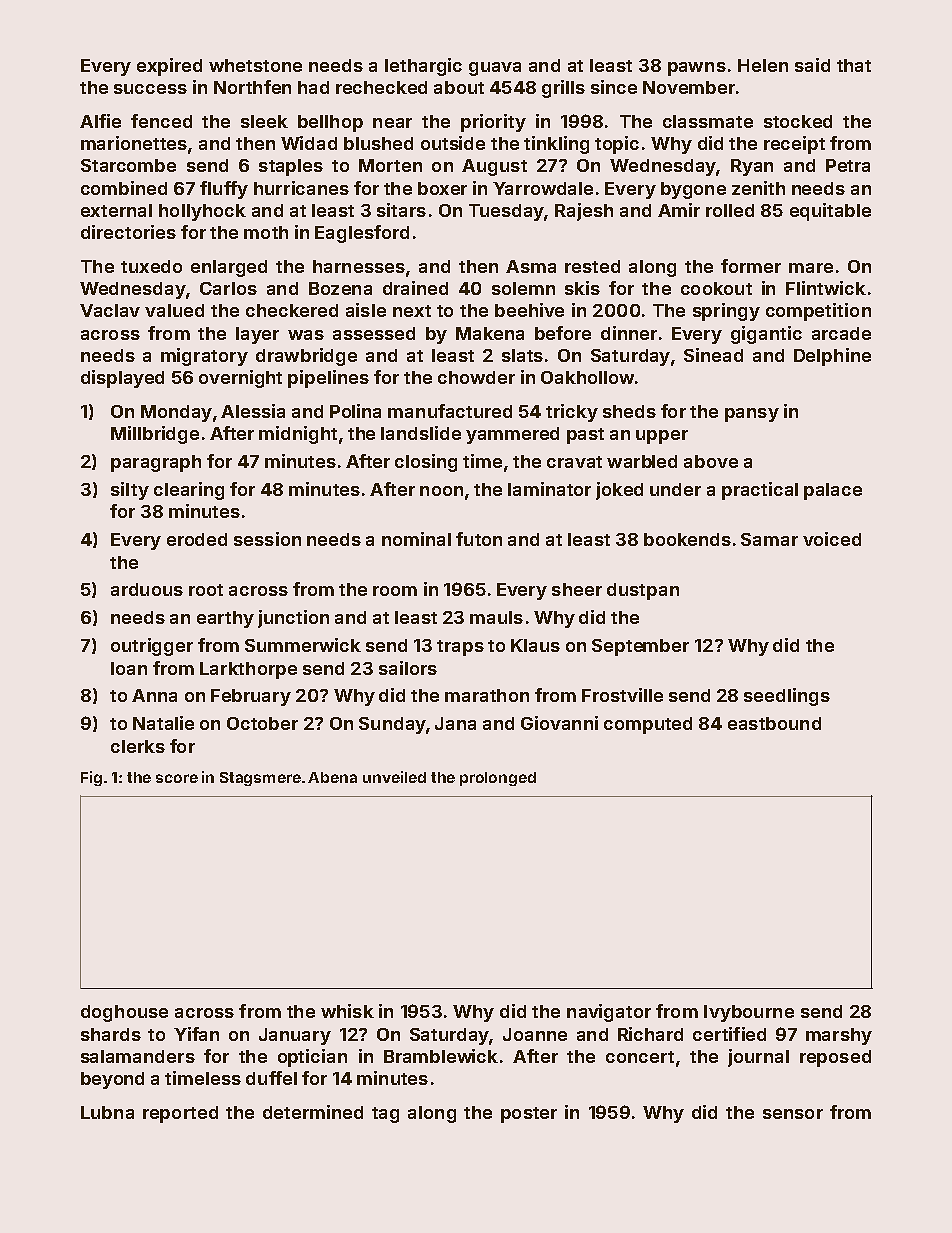 The height and width of the page is (1233, 952). Describe the element at coordinates (498, 779) in the page. I see `prolonged` at that location.
